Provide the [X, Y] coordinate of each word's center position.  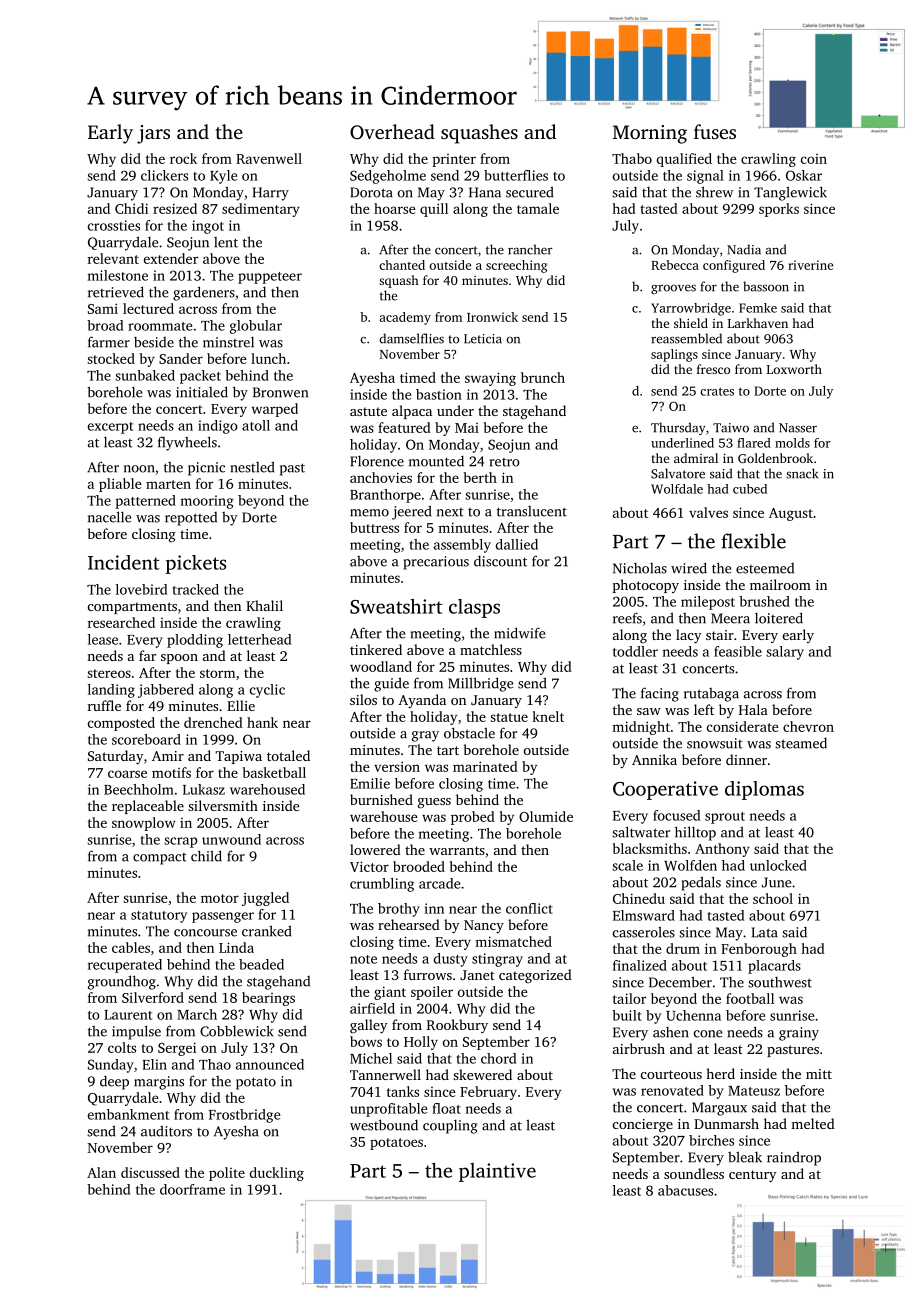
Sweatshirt [396, 606]
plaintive [497, 1172]
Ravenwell [269, 158]
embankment [128, 1114]
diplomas [764, 790]
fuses [715, 131]
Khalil [264, 605]
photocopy [646, 586]
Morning [650, 134]
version [397, 766]
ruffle [104, 705]
